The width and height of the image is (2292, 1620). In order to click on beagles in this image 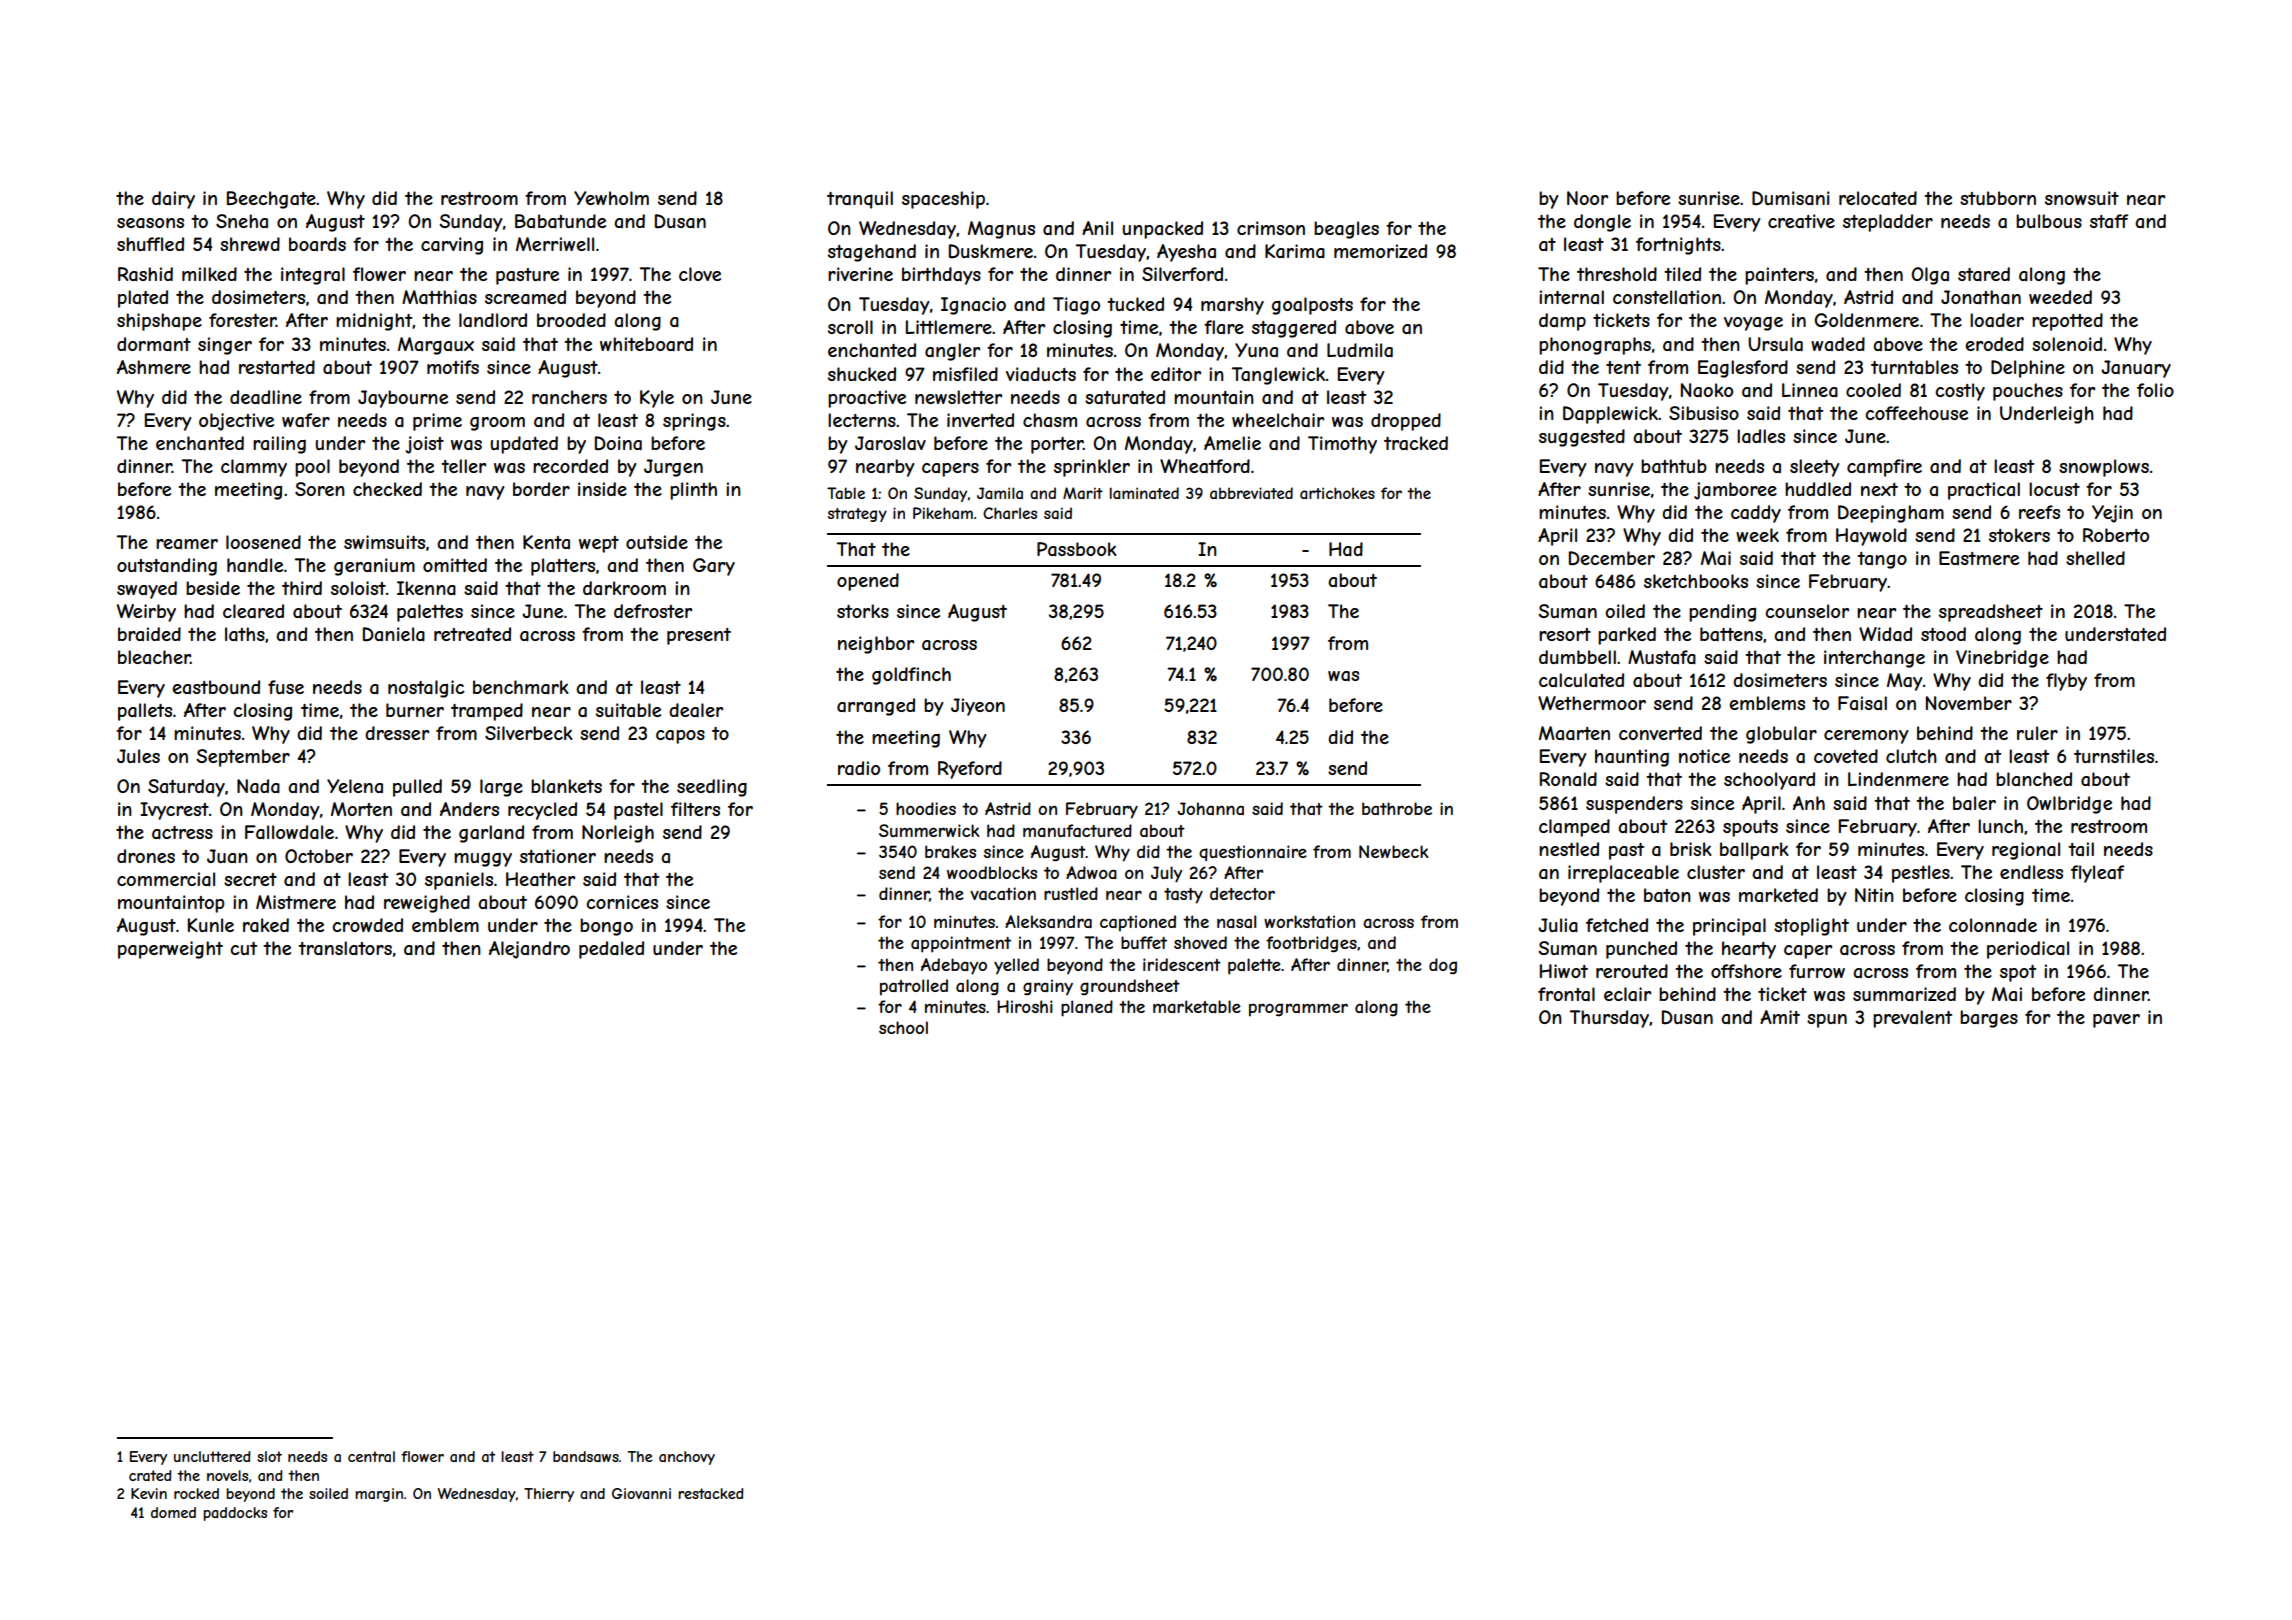, I will do `click(1346, 230)`.
